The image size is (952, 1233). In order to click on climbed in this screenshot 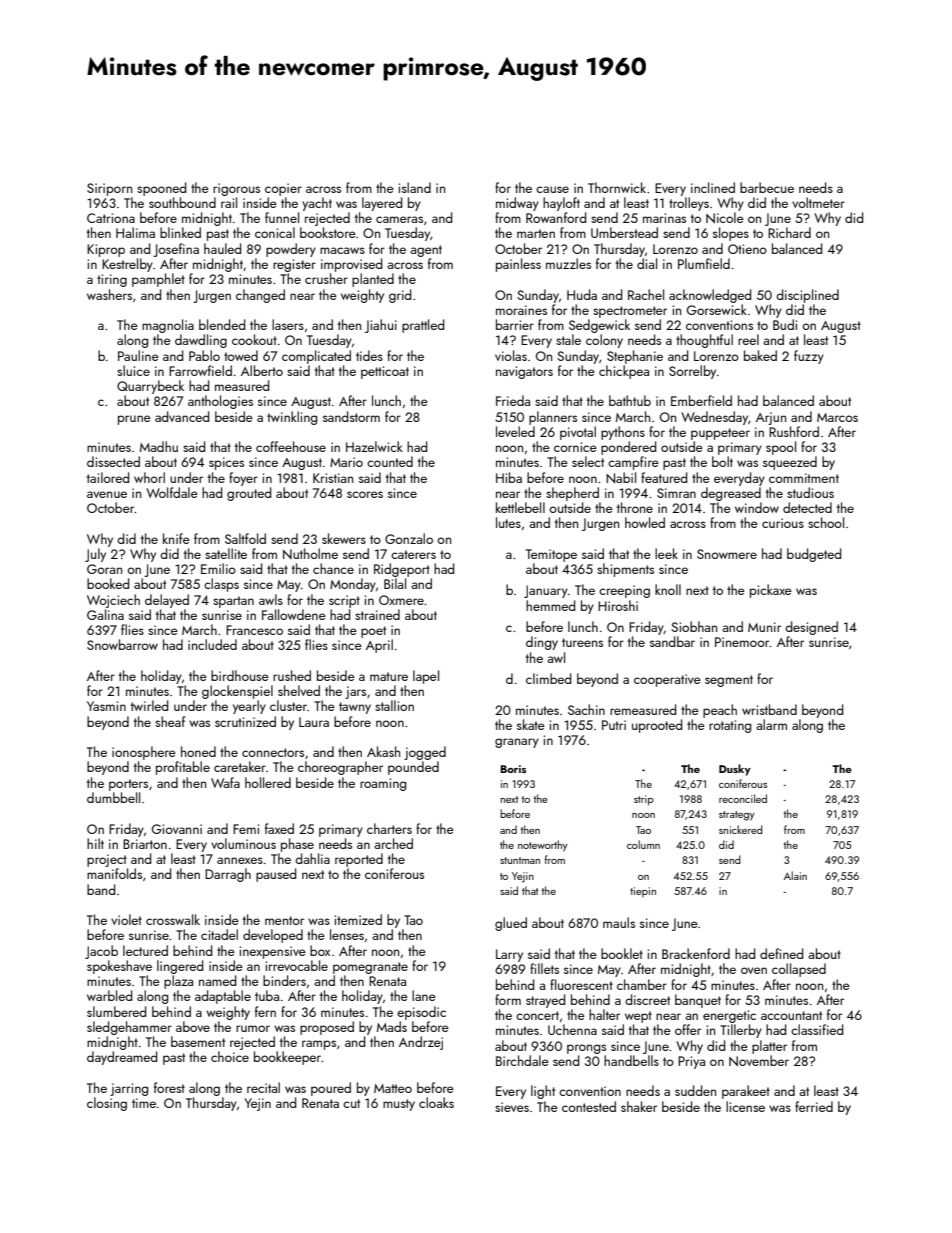, I will do `click(548, 678)`.
